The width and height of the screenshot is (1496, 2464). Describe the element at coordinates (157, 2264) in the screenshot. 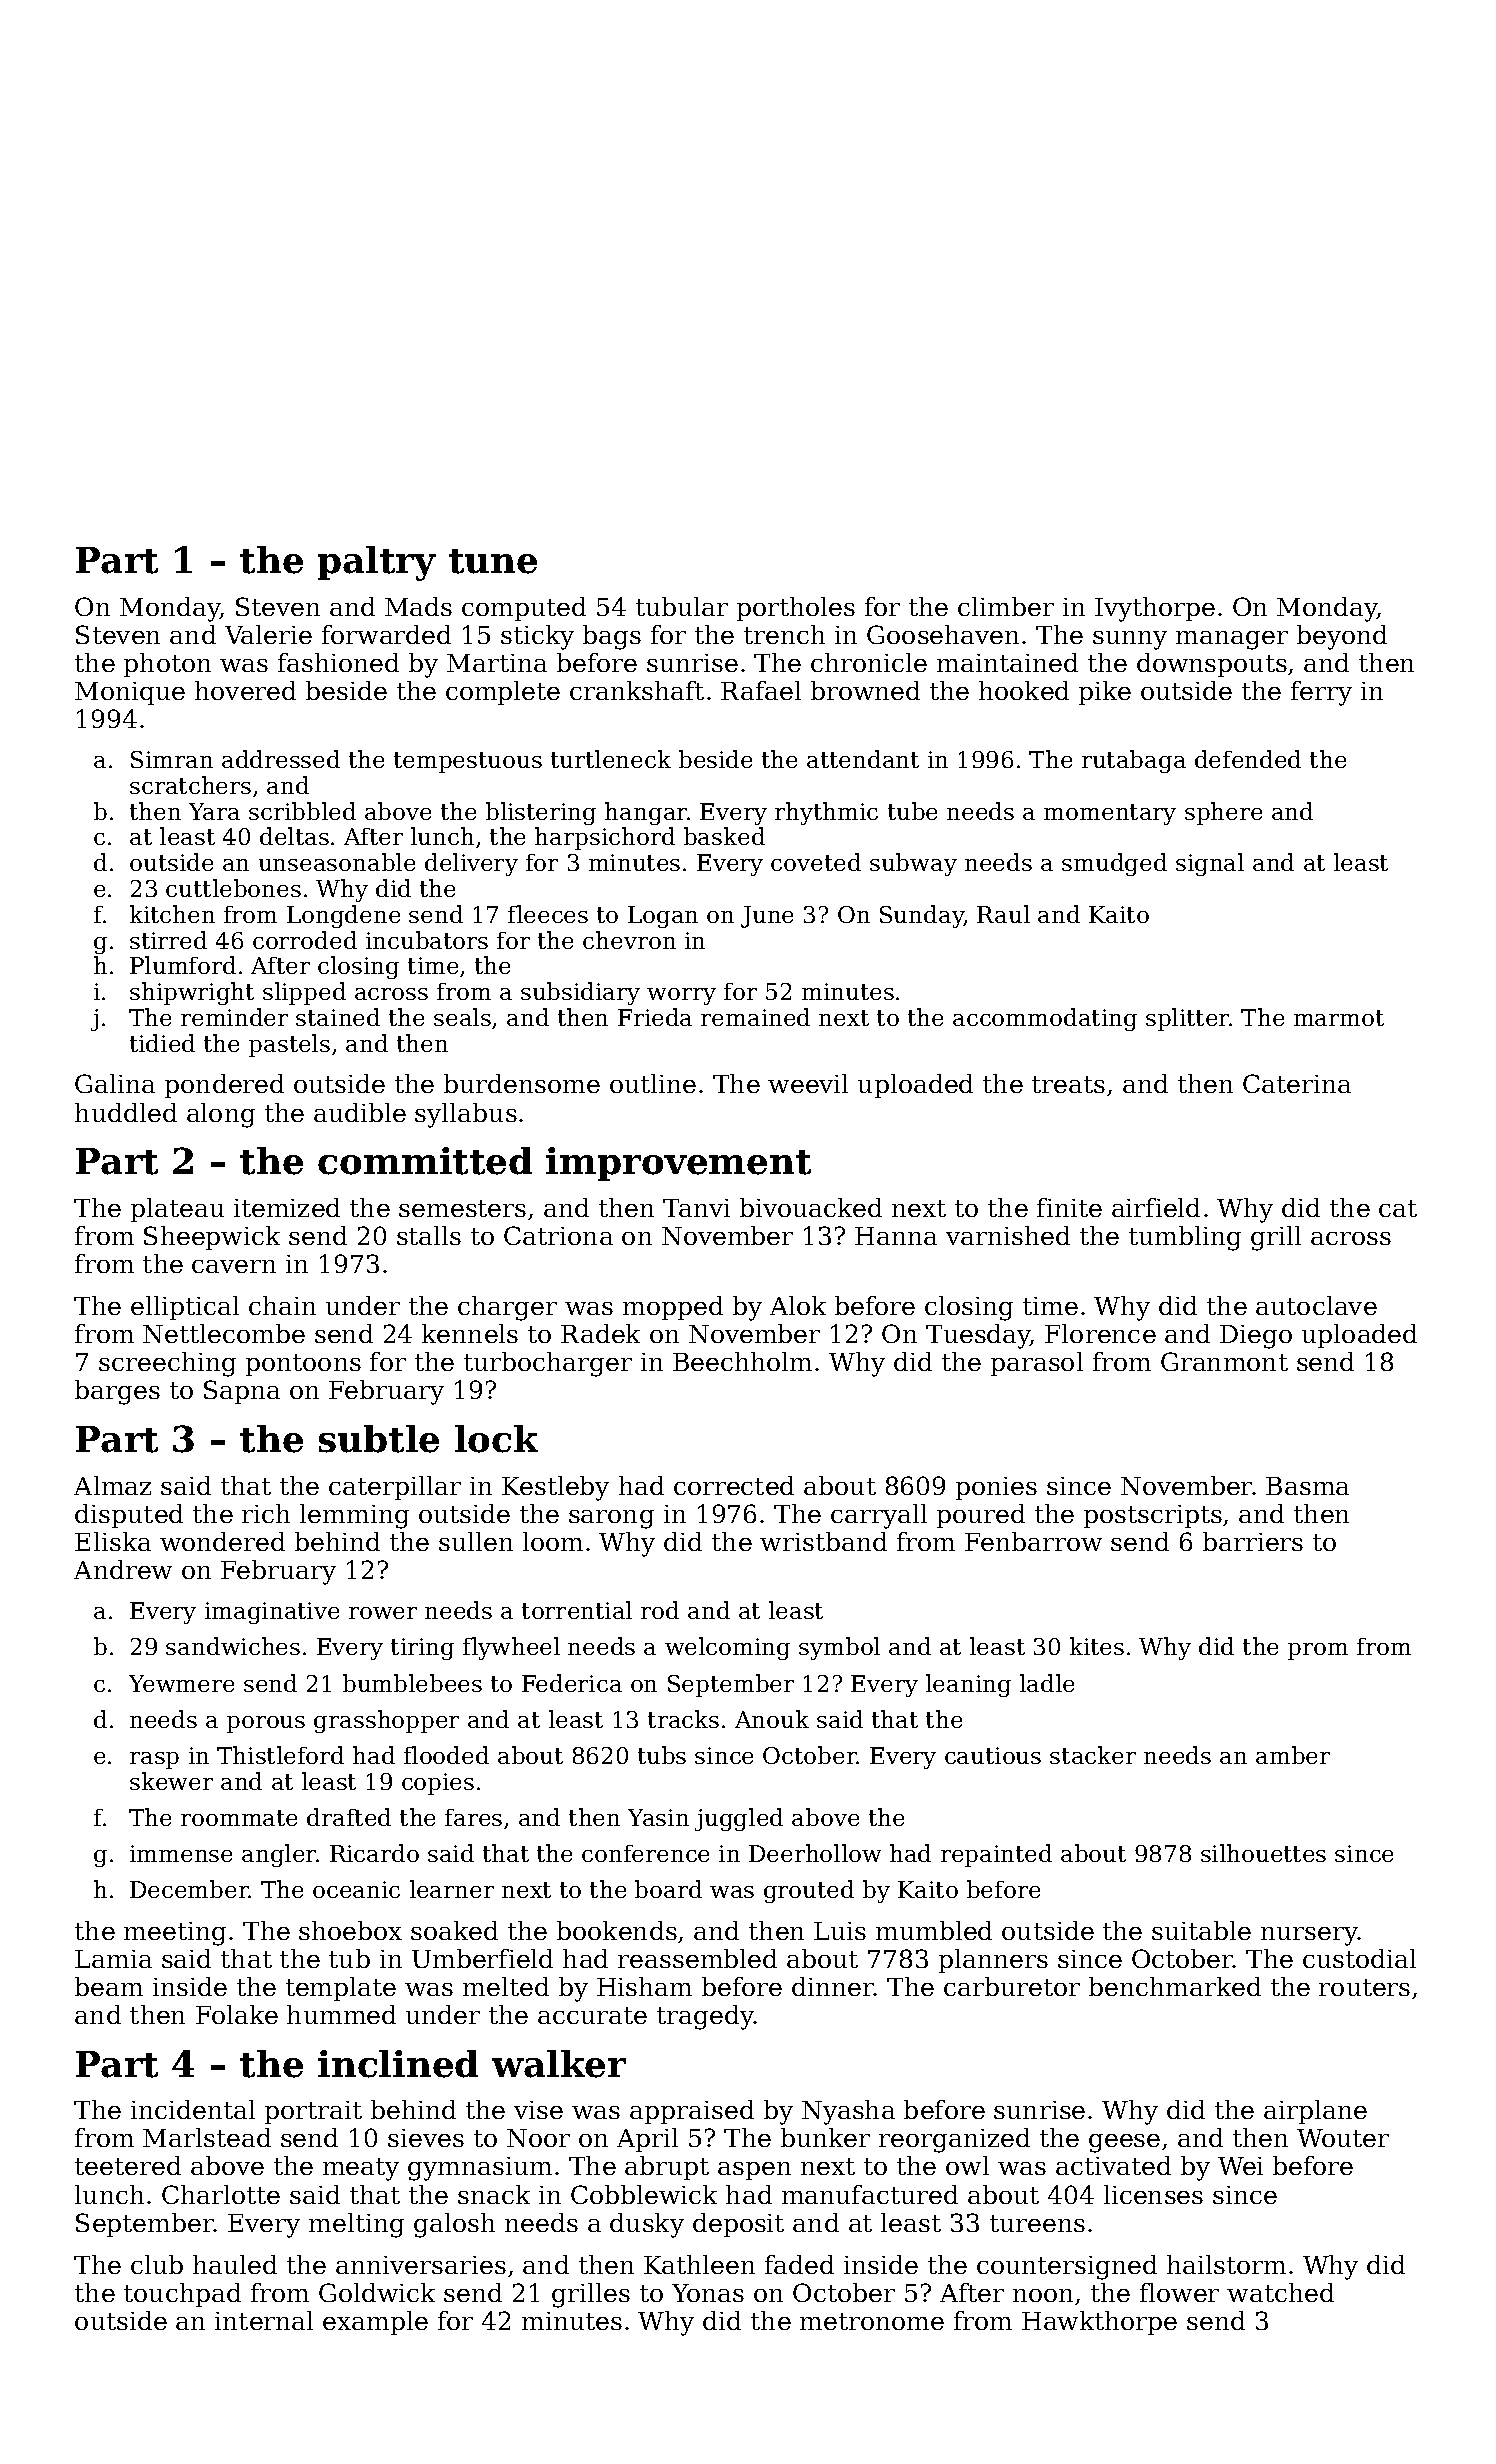

I see `club` at that location.
